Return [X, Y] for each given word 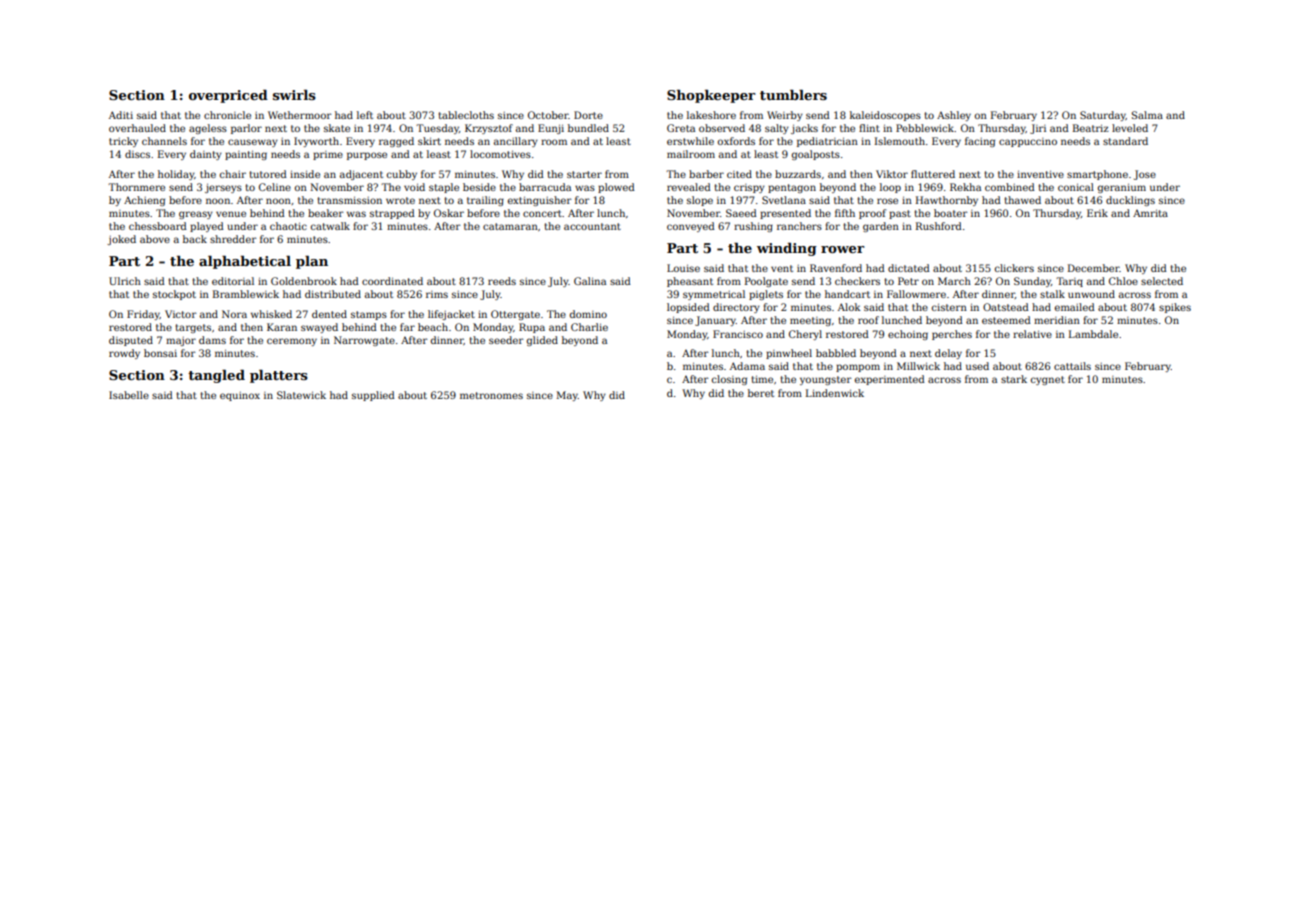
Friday [143, 315]
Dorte [588, 115]
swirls [294, 95]
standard [1125, 141]
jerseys [223, 188]
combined [1010, 187]
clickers [1014, 268]
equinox [240, 396]
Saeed [741, 213]
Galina [590, 281]
